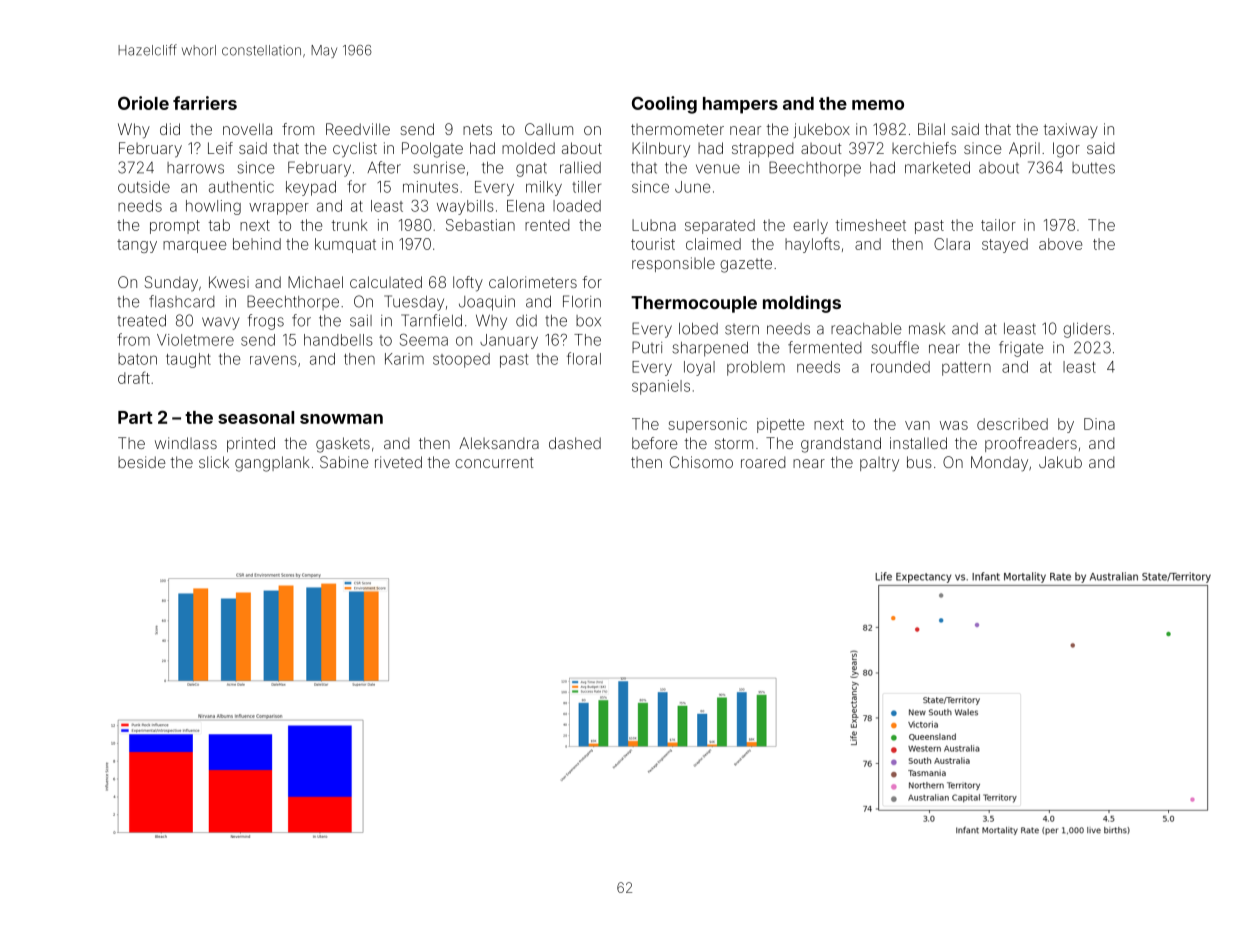 This document has height=952, width=1233. Describe the element at coordinates (338, 340) in the document. I see `handbells` at that location.
